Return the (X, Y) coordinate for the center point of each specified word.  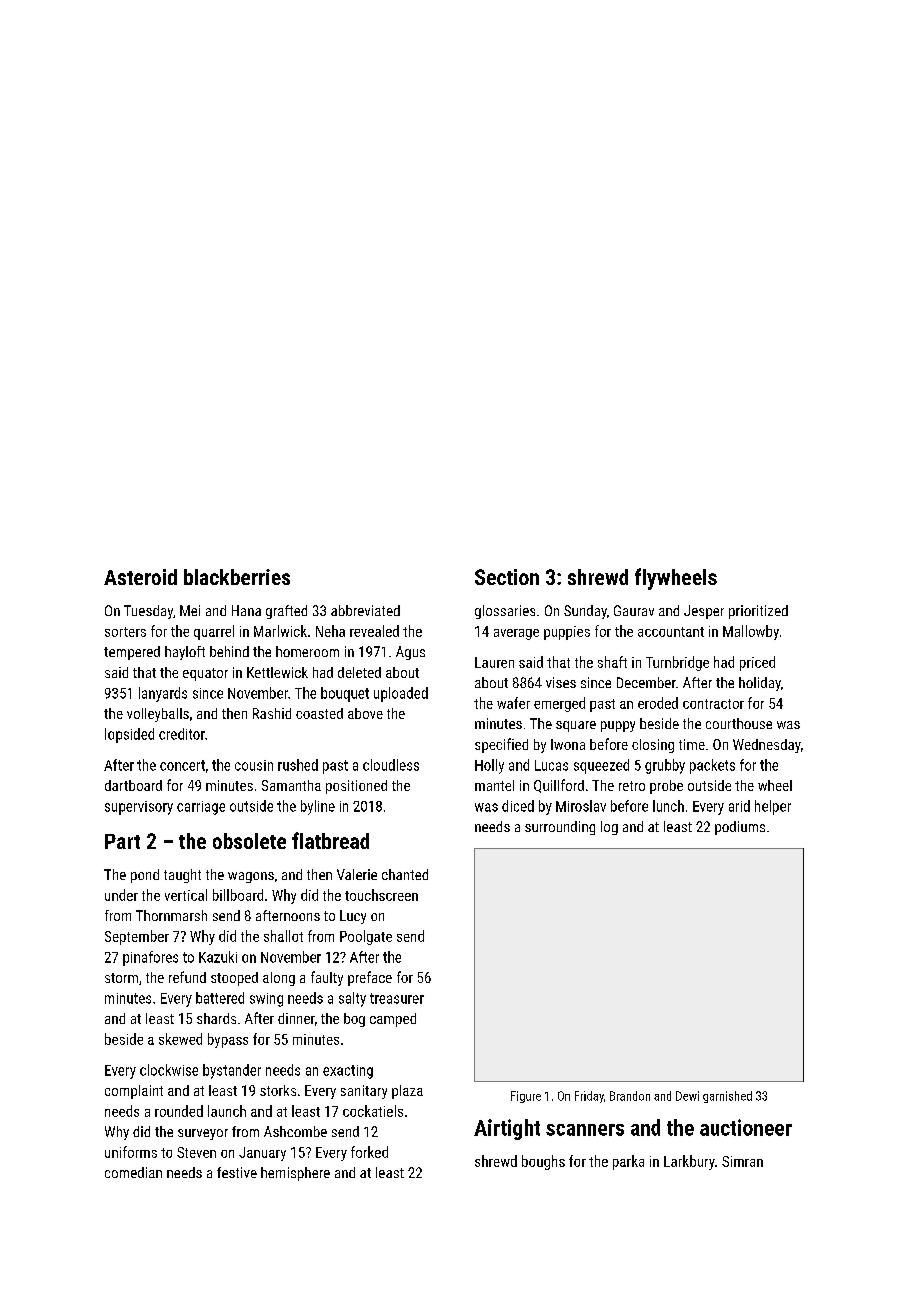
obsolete (249, 841)
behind (229, 651)
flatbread (330, 840)
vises (561, 682)
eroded (658, 703)
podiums (740, 828)
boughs (543, 1162)
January (262, 1154)
